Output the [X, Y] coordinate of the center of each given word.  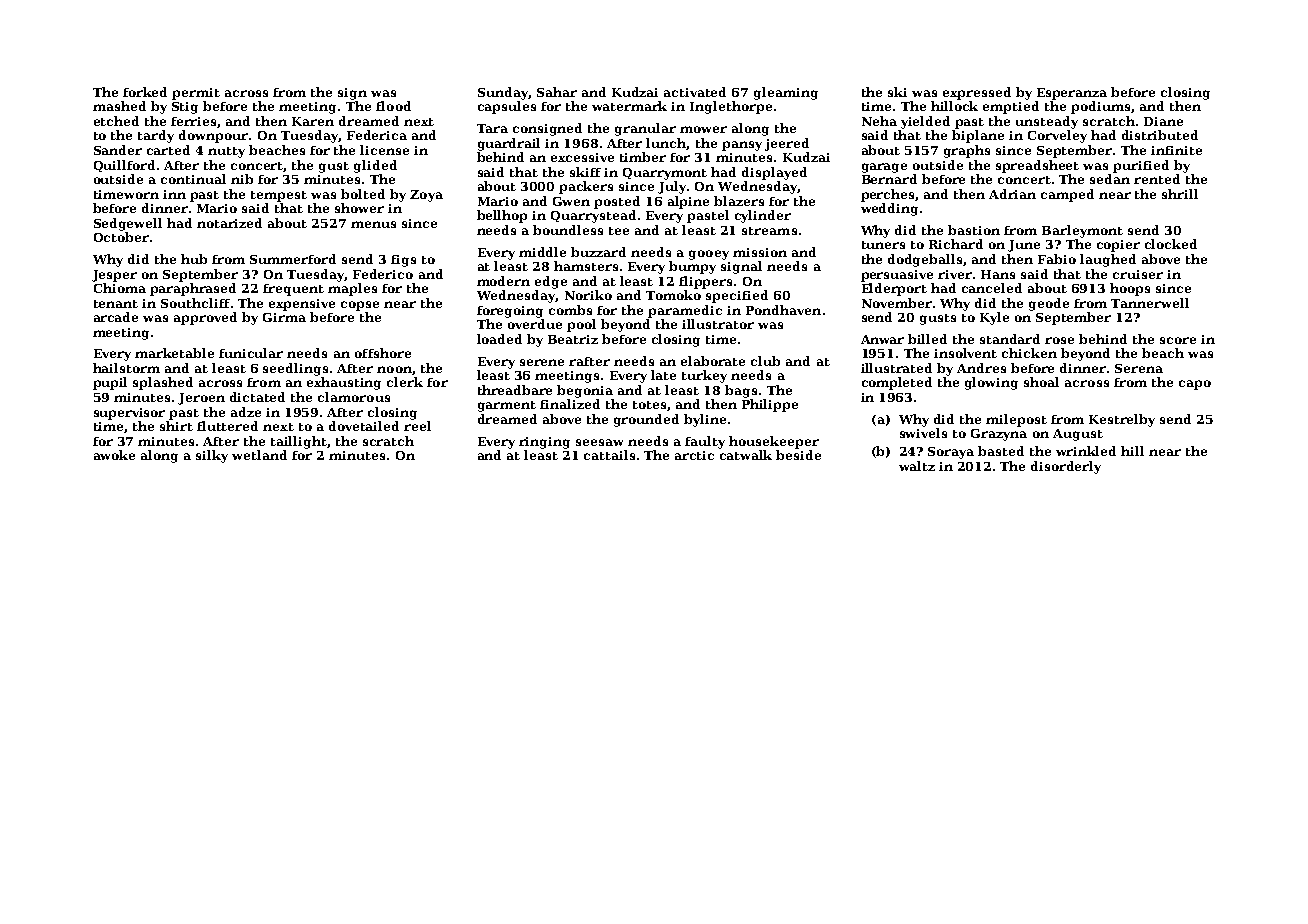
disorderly [1066, 467]
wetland [259, 455]
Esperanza [1072, 94]
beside [798, 455]
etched [116, 121]
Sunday [503, 93]
